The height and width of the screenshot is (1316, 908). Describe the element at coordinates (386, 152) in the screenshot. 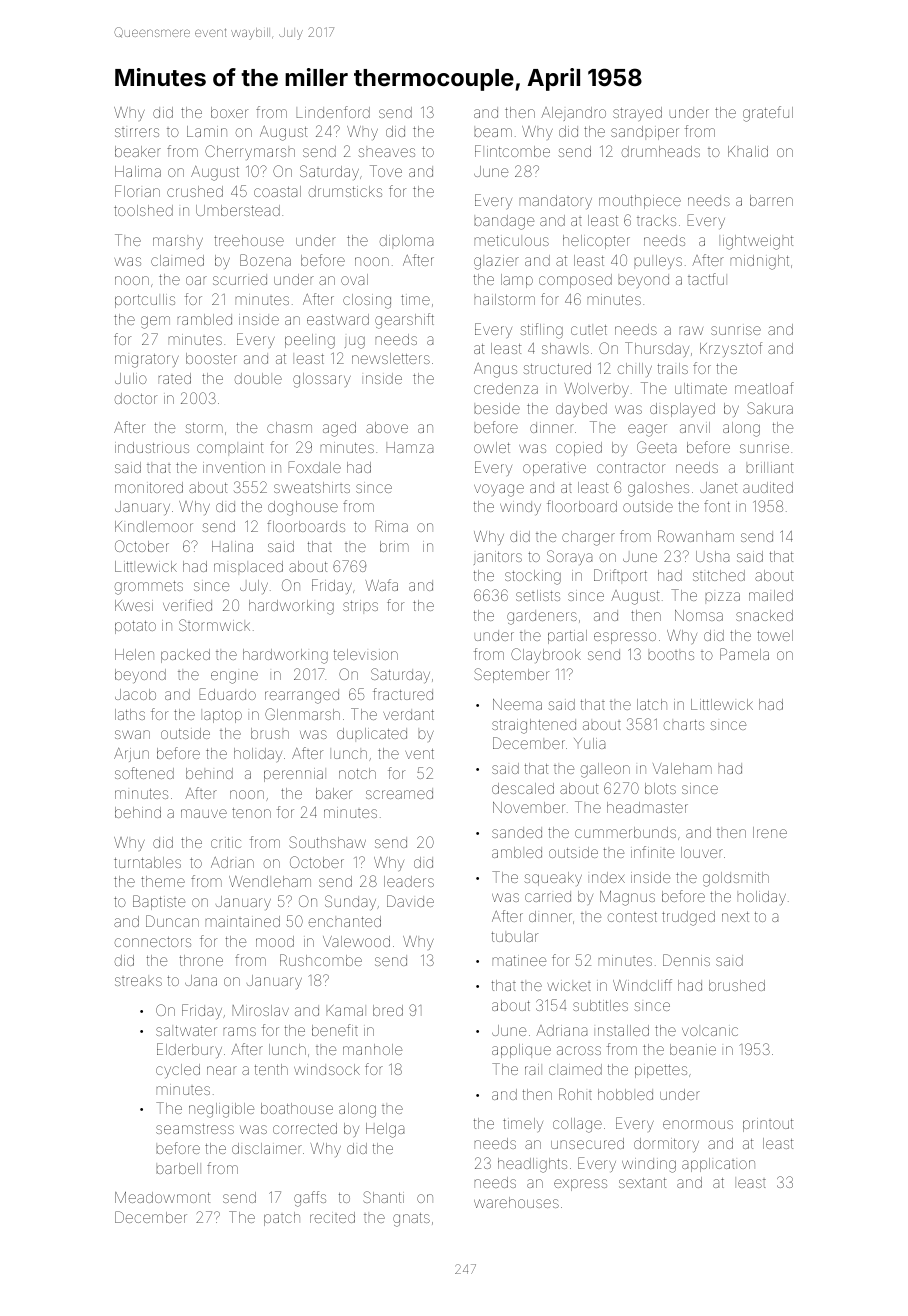

I see `sheaves` at that location.
